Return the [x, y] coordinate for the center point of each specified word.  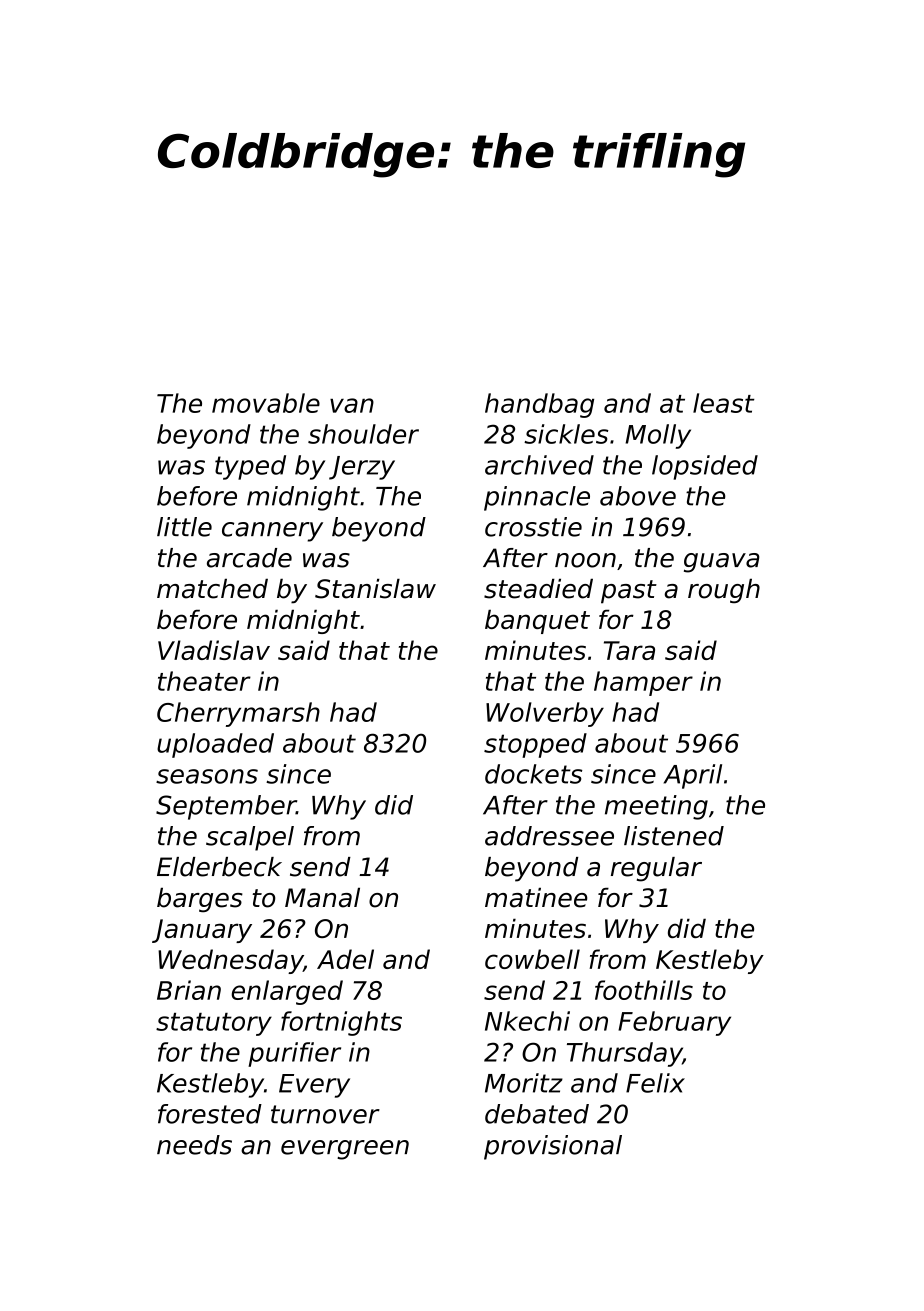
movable [266, 403]
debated [537, 1114]
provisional [553, 1147]
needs [194, 1145]
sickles [566, 434]
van [352, 405]
